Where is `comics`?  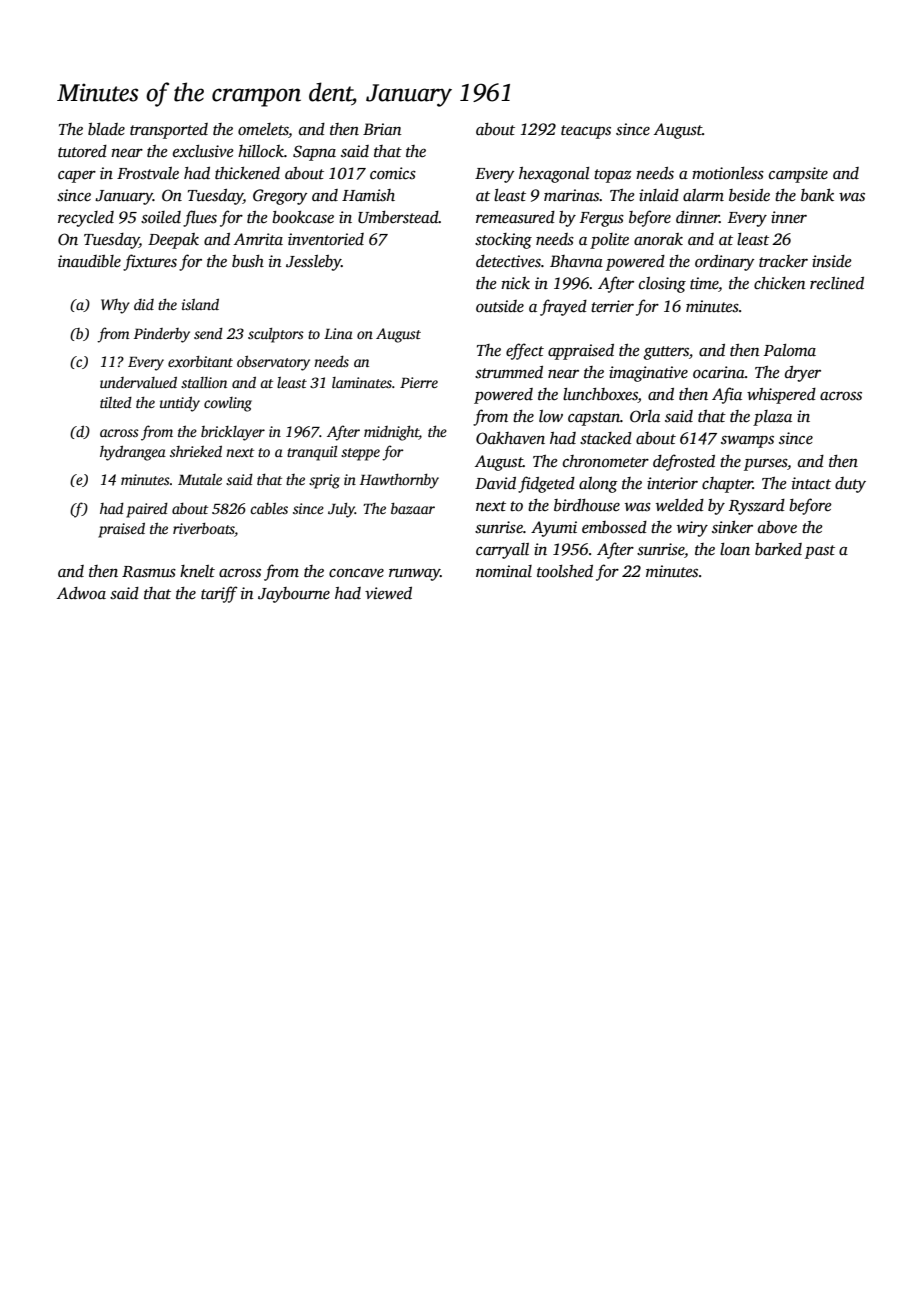 comics is located at coordinates (393, 173).
